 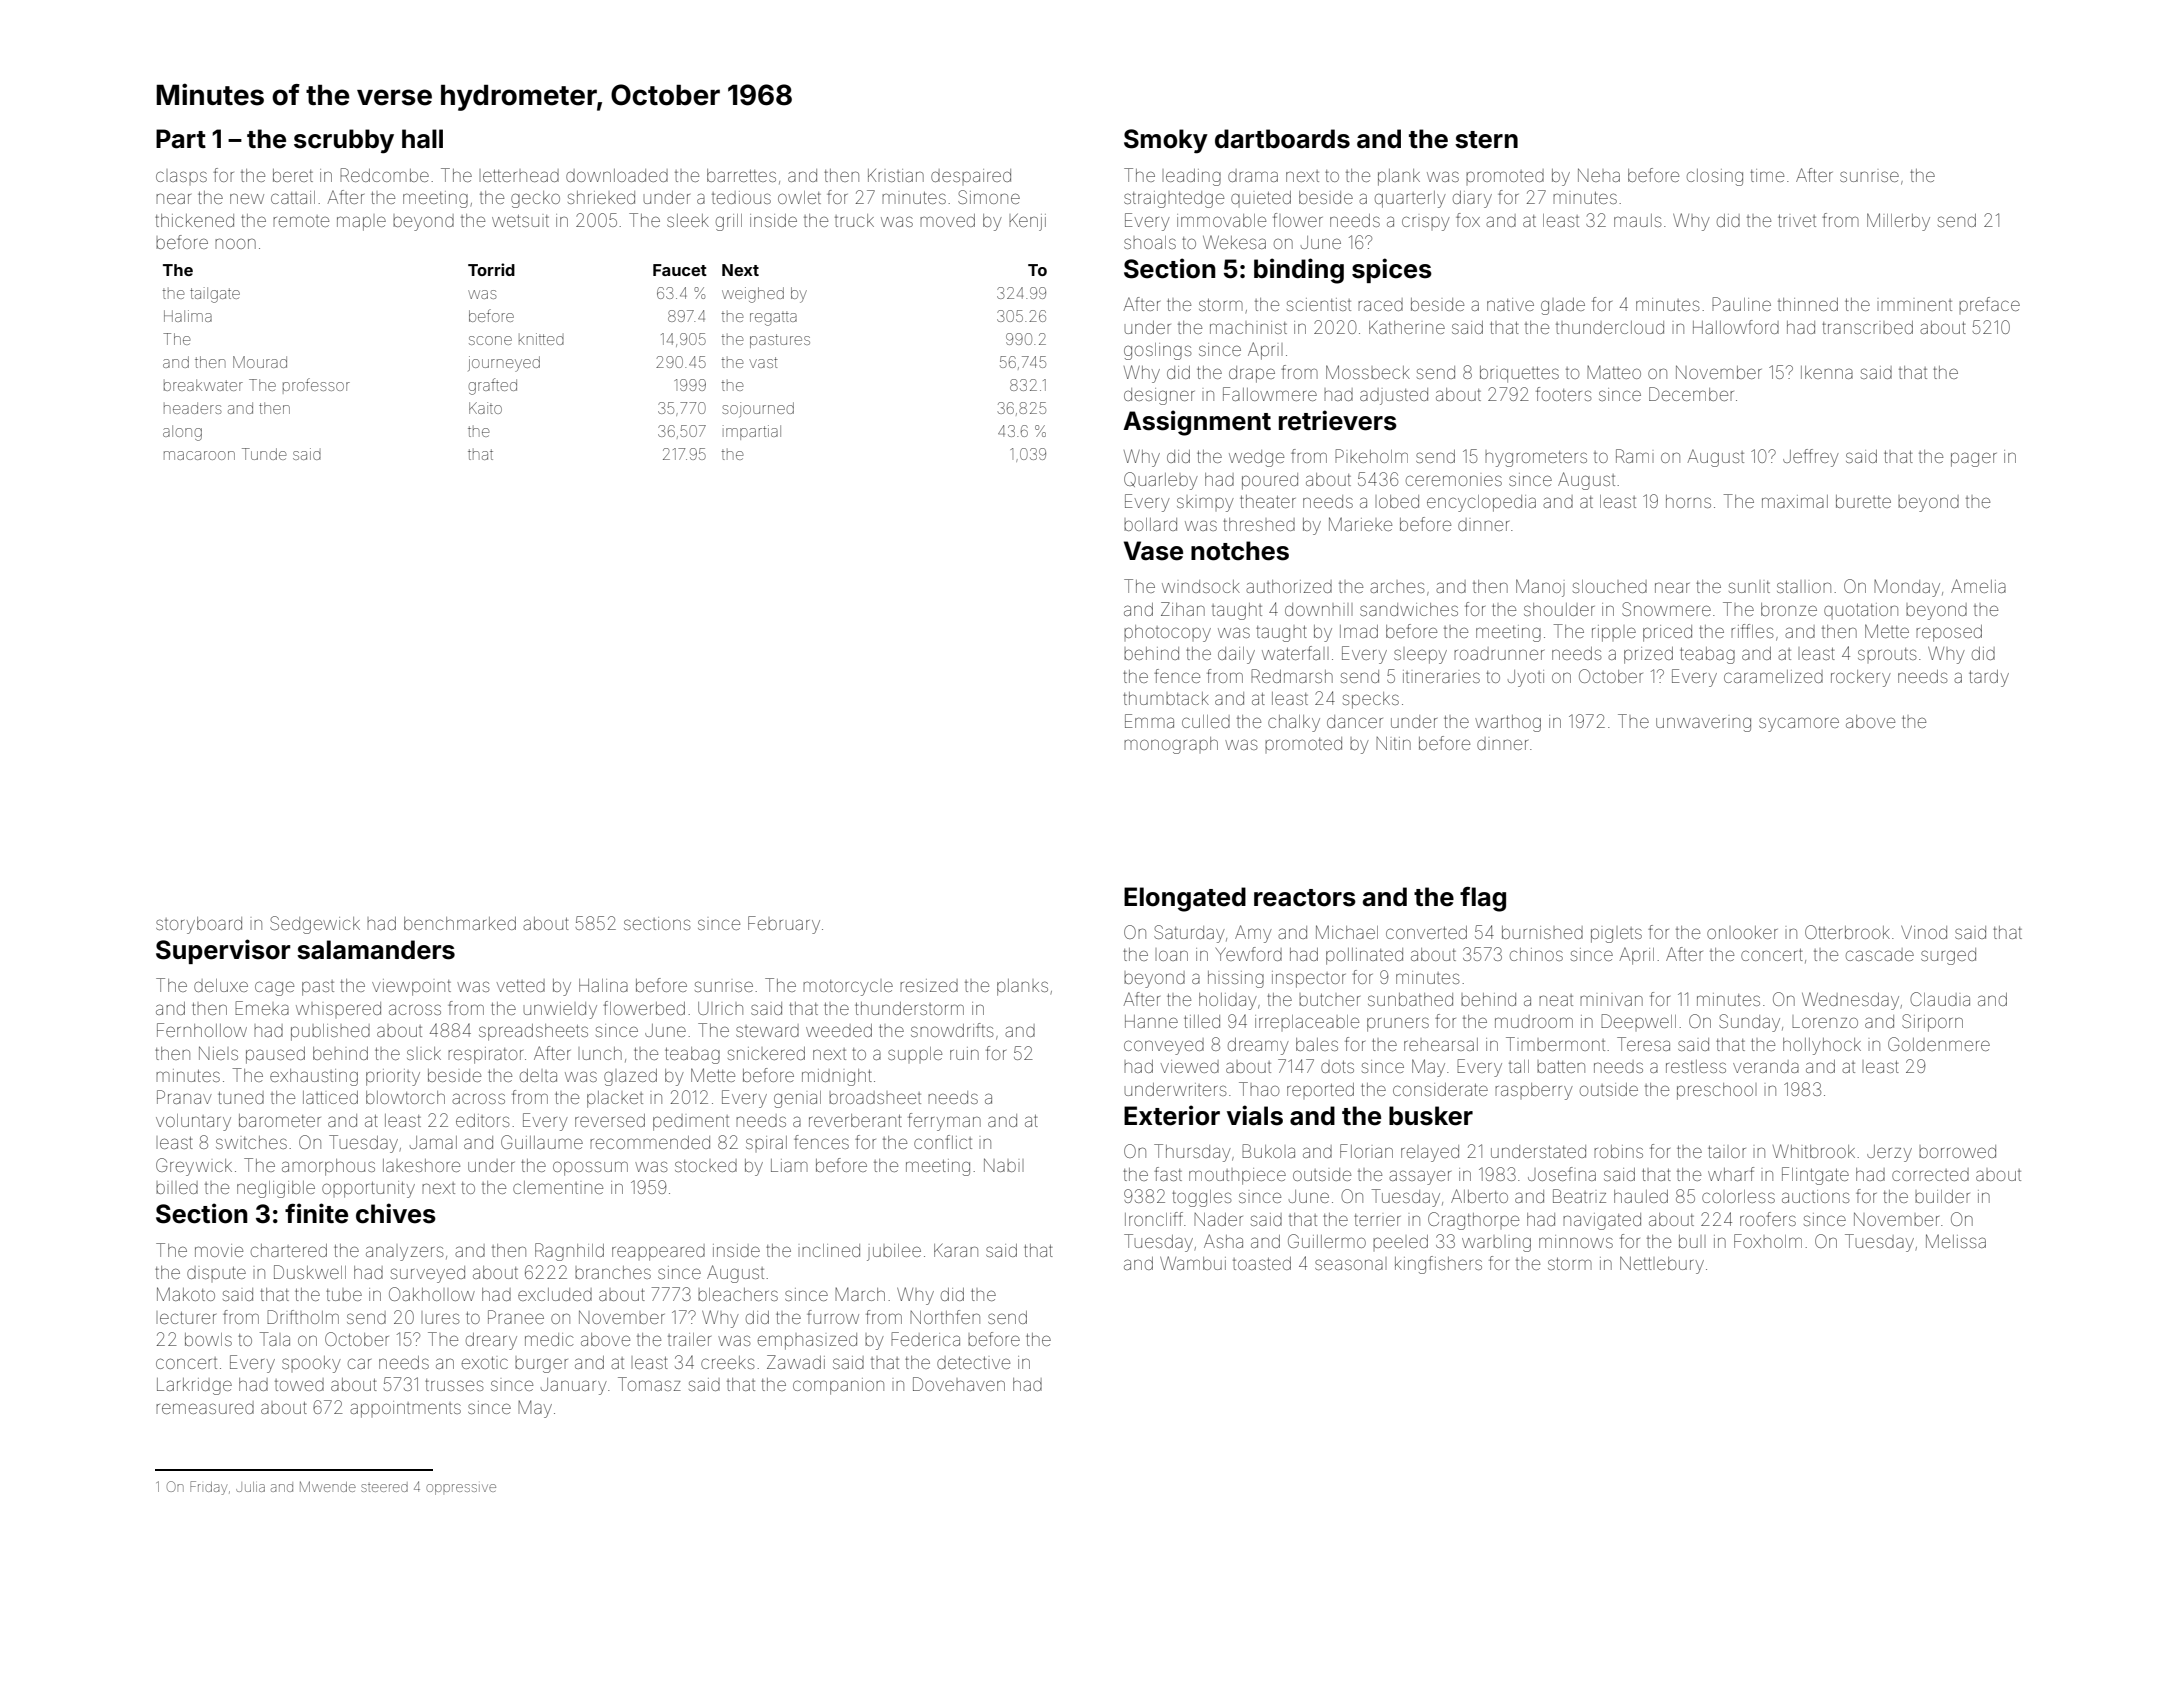 I want to click on burnished, so click(x=1542, y=932).
